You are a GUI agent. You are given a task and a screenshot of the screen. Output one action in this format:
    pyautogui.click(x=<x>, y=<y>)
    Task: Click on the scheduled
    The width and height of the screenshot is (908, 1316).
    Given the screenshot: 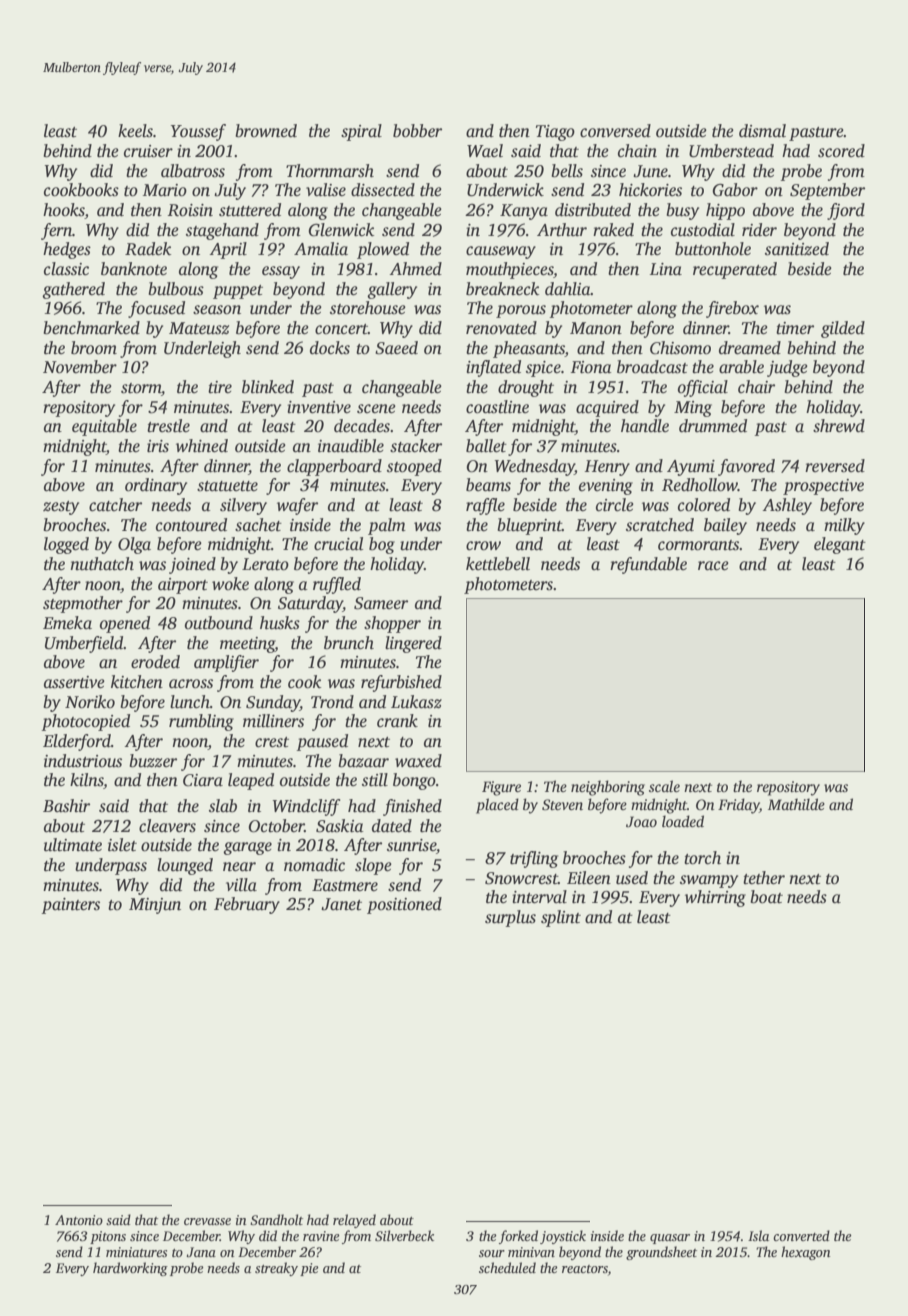 What is the action you would take?
    pyautogui.click(x=507, y=1267)
